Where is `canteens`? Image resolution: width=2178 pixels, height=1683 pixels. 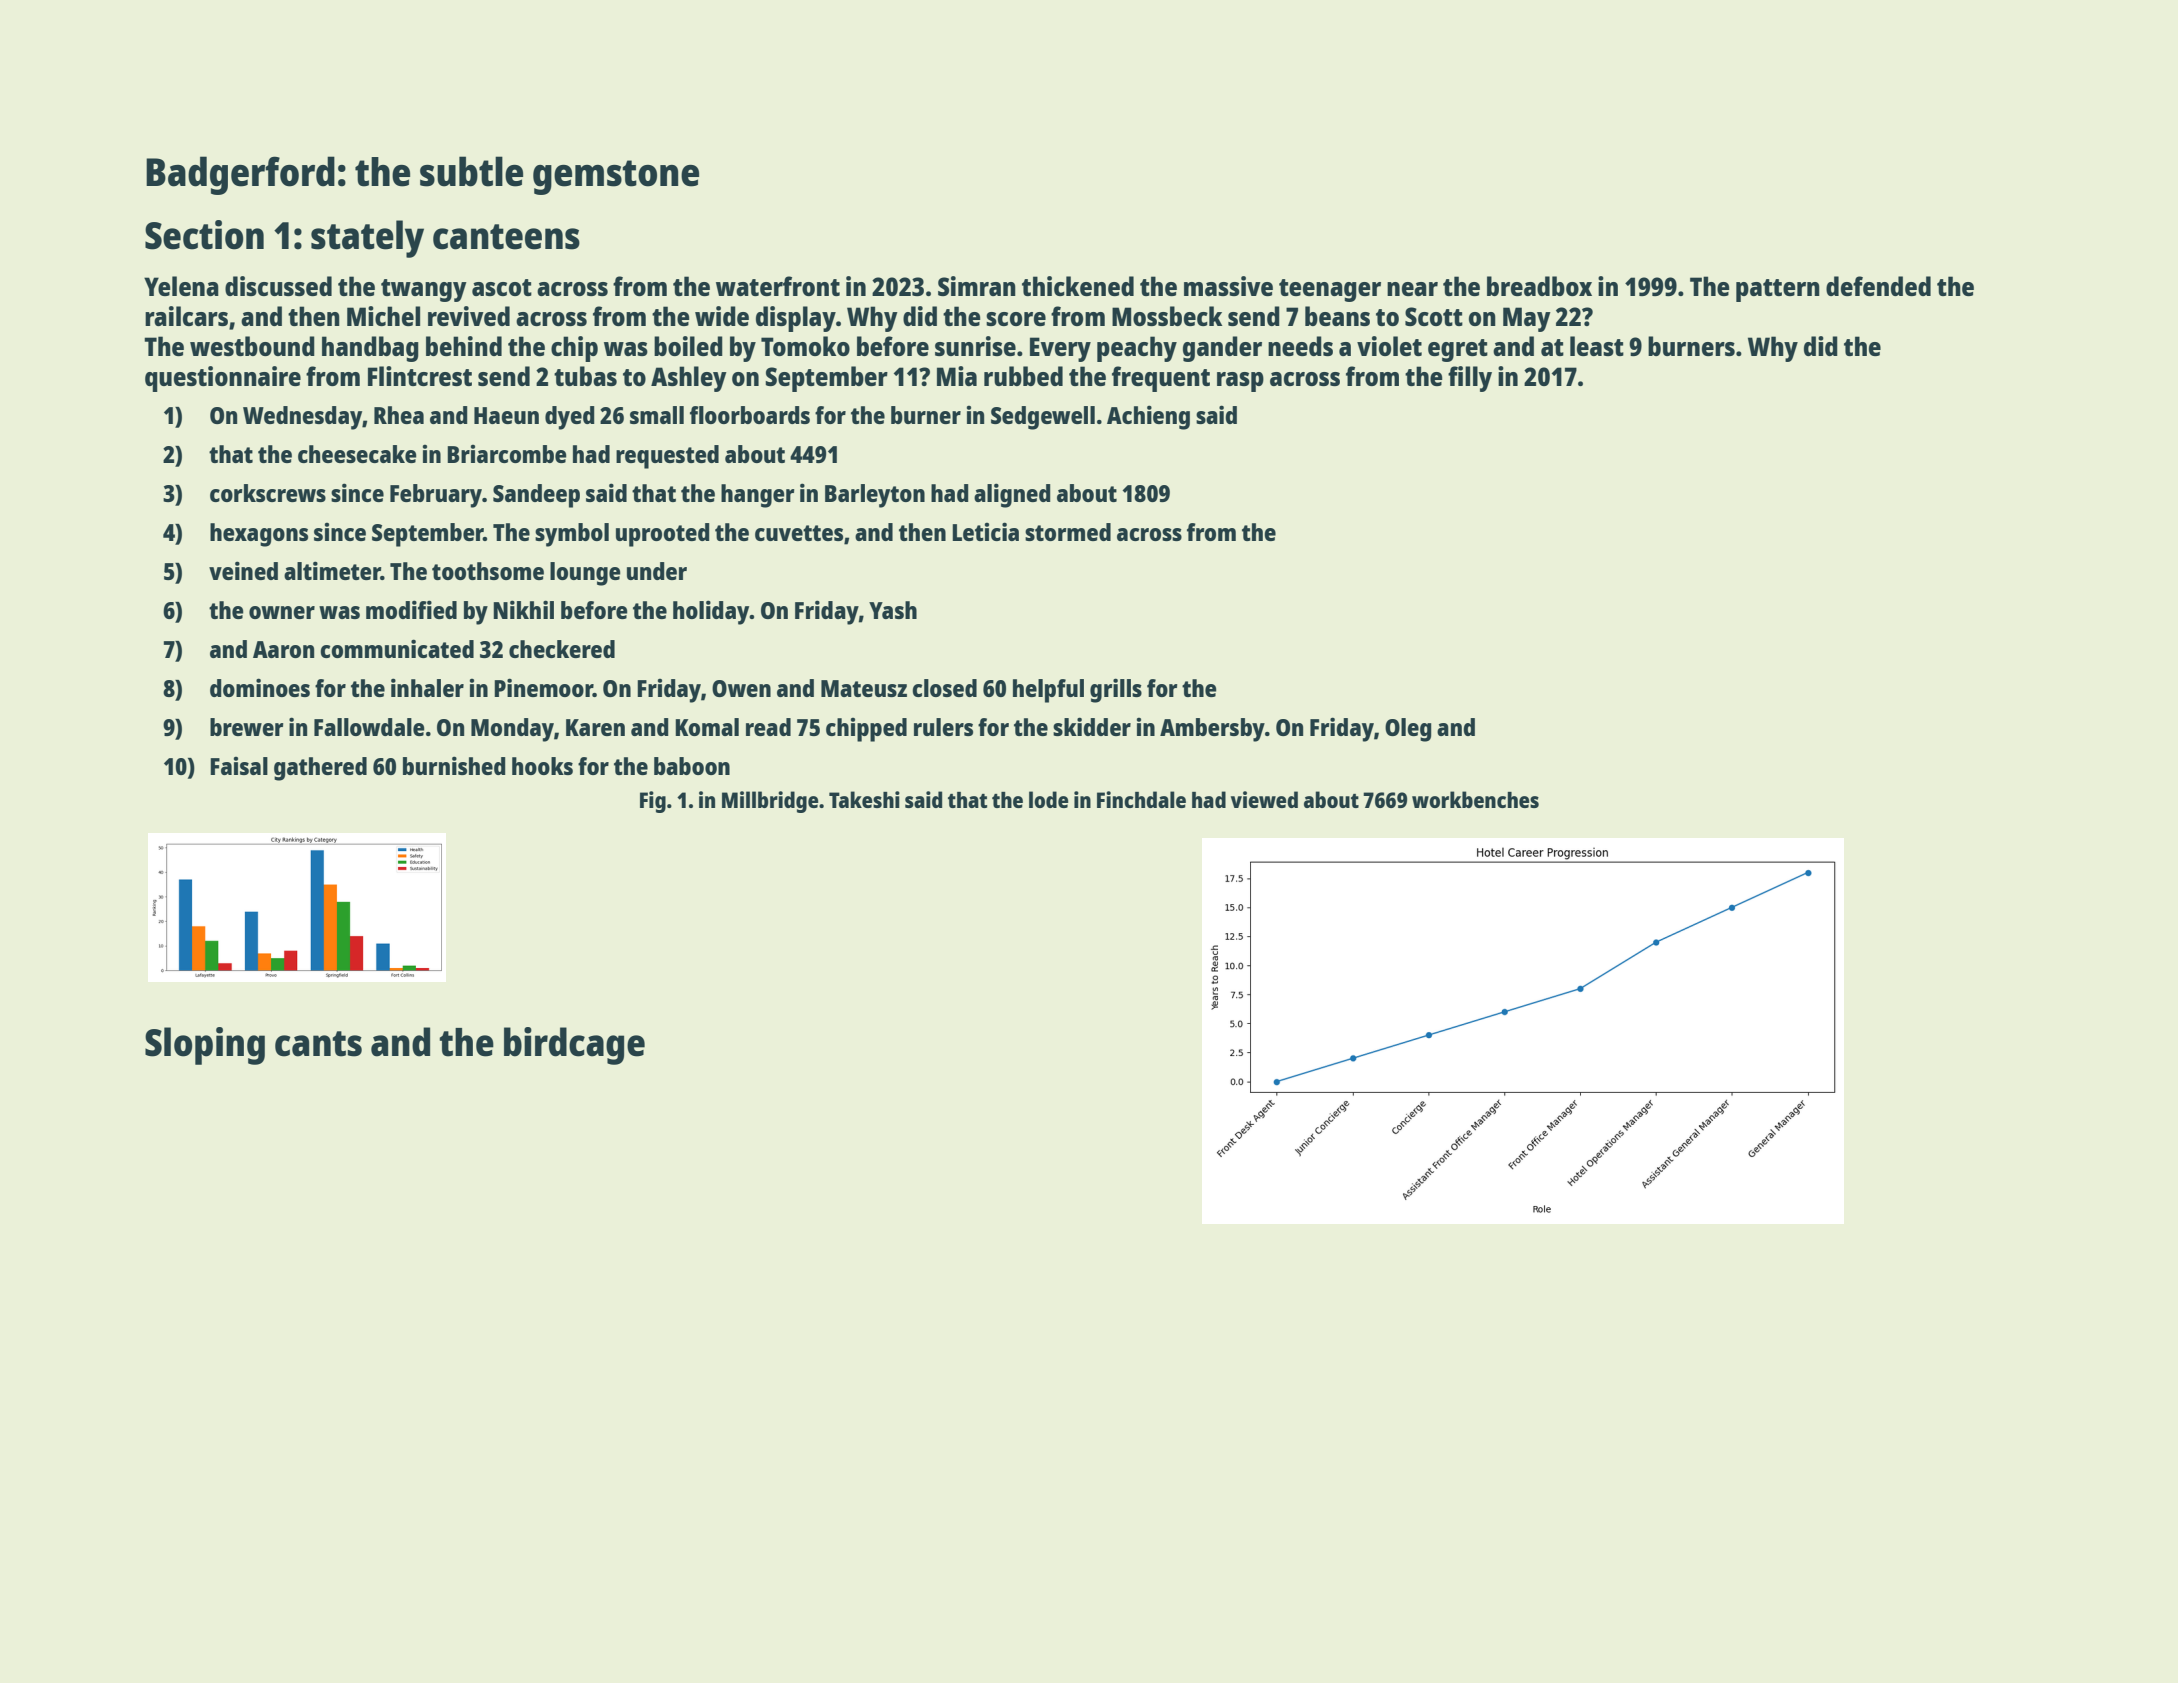
canteens is located at coordinates (506, 237).
